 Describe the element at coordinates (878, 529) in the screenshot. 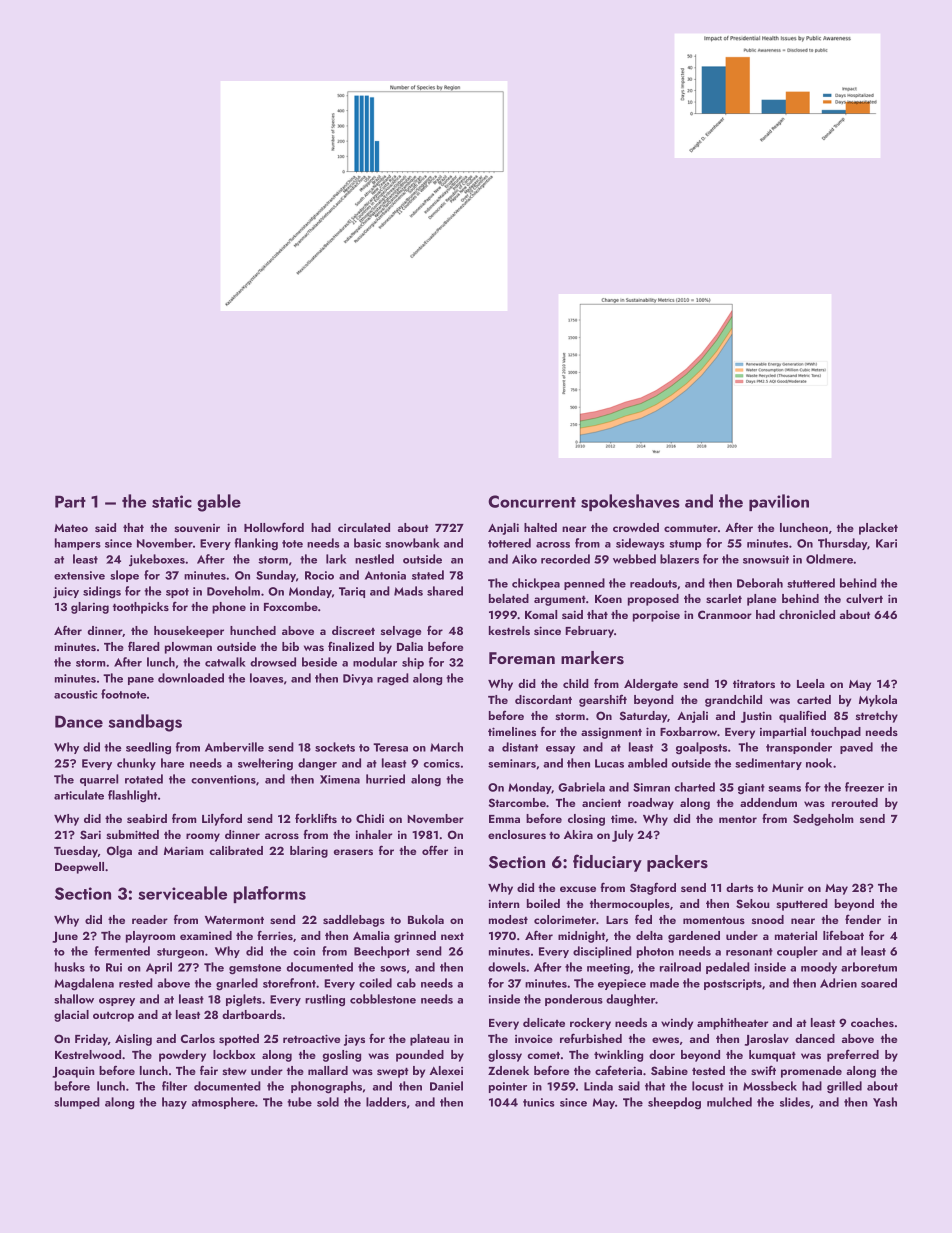

I see `placket` at that location.
